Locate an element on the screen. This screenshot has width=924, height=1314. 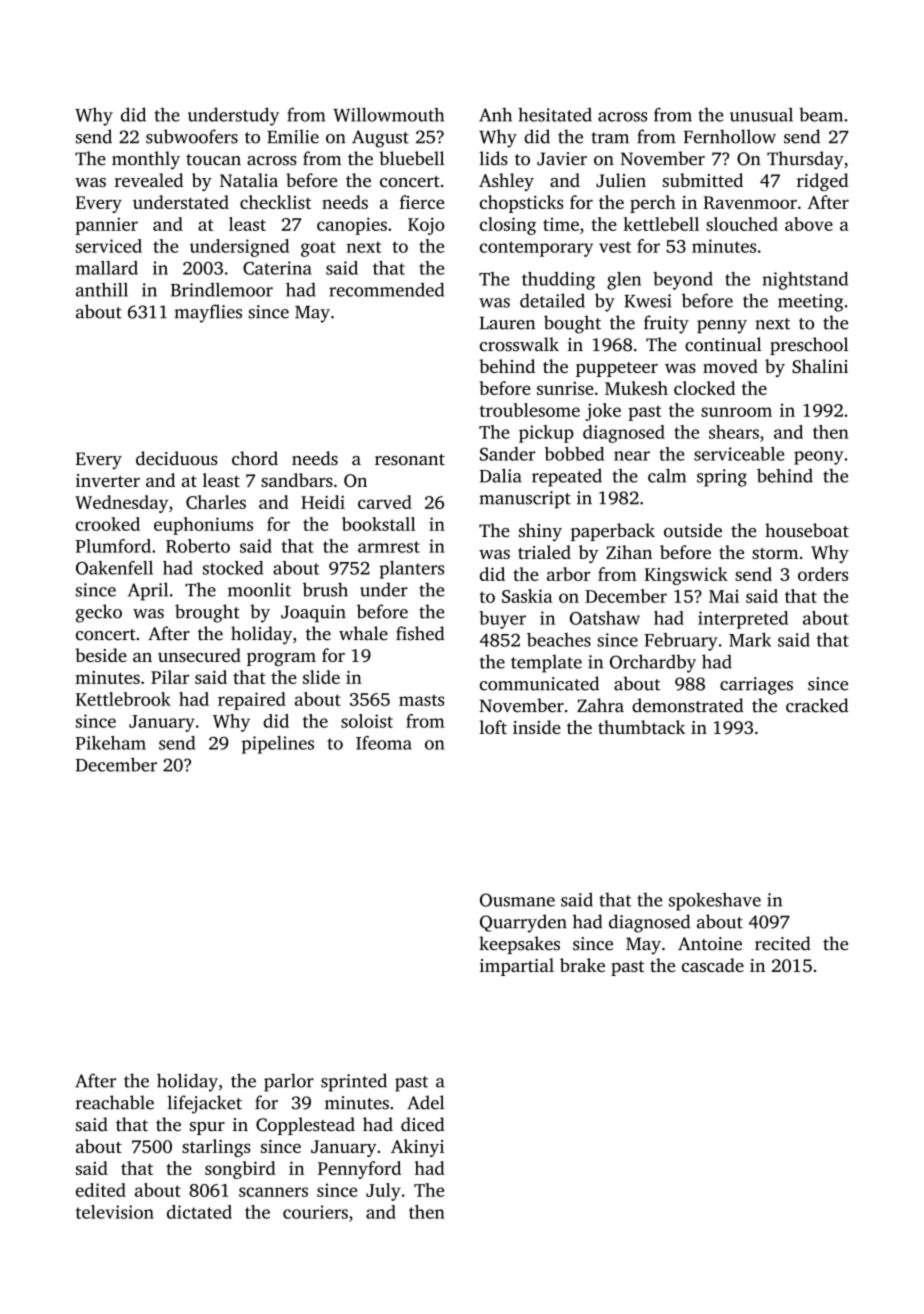
planters is located at coordinates (411, 570).
